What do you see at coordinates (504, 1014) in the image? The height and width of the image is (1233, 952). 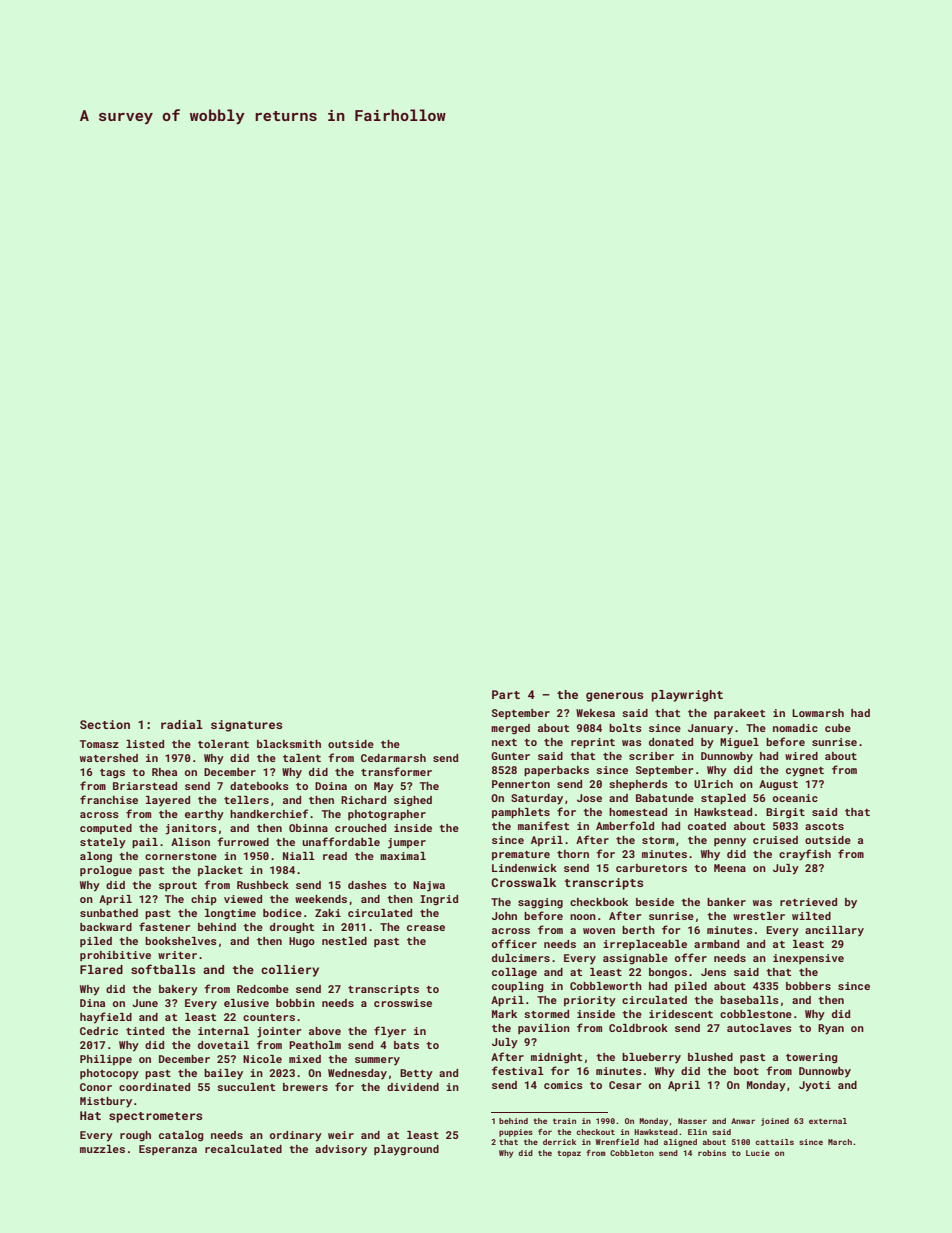 I see `Mark` at bounding box center [504, 1014].
